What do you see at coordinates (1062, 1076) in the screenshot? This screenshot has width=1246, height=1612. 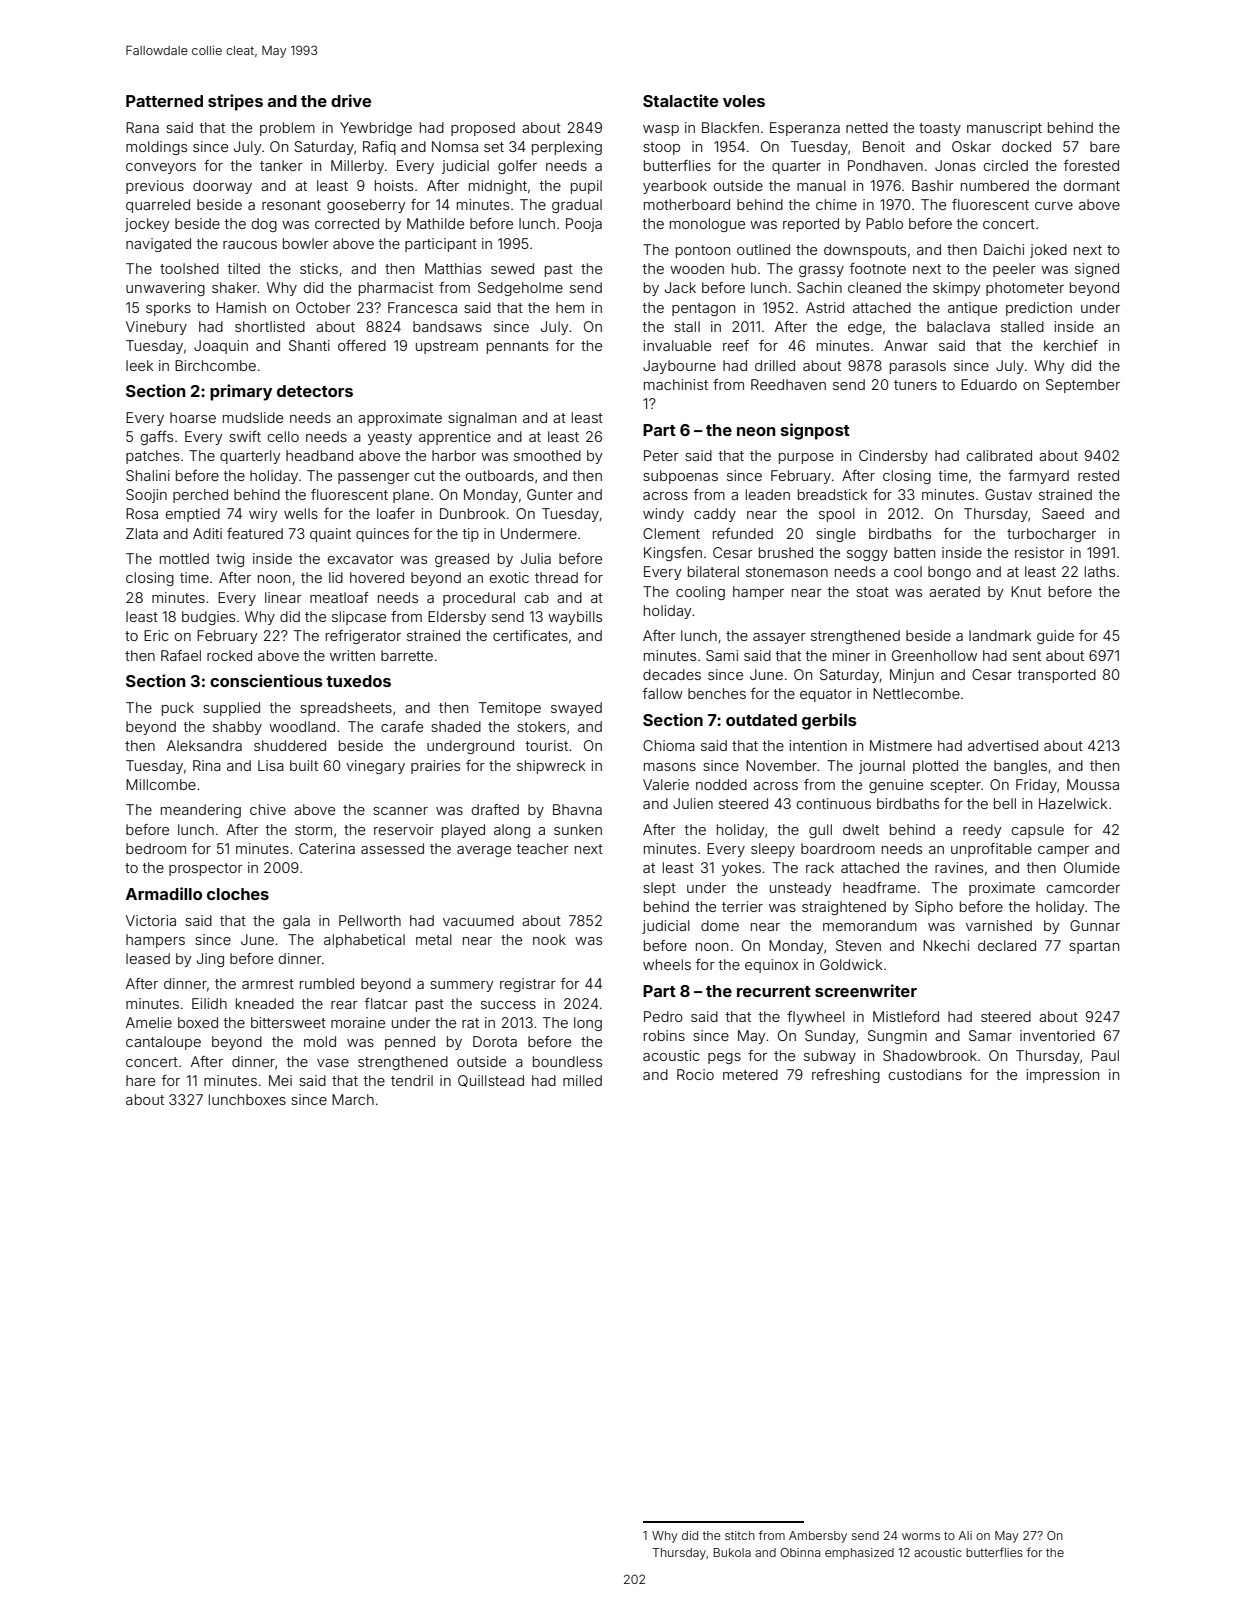 I see `impression` at bounding box center [1062, 1076].
